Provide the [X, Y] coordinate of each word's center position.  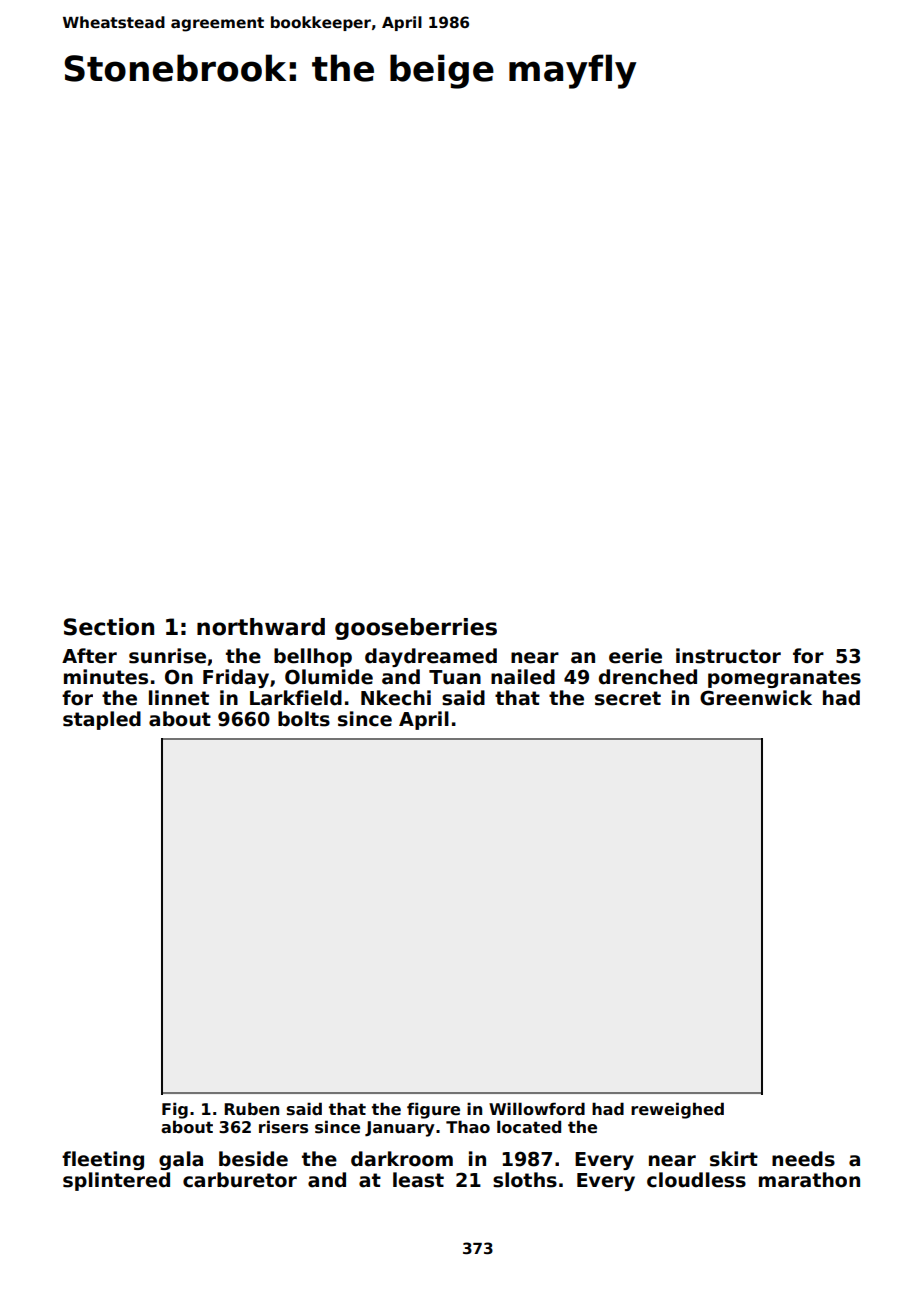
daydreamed [431, 657]
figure [433, 1110]
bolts [304, 719]
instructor [728, 656]
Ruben [251, 1108]
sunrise [167, 656]
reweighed [677, 1110]
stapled [102, 720]
